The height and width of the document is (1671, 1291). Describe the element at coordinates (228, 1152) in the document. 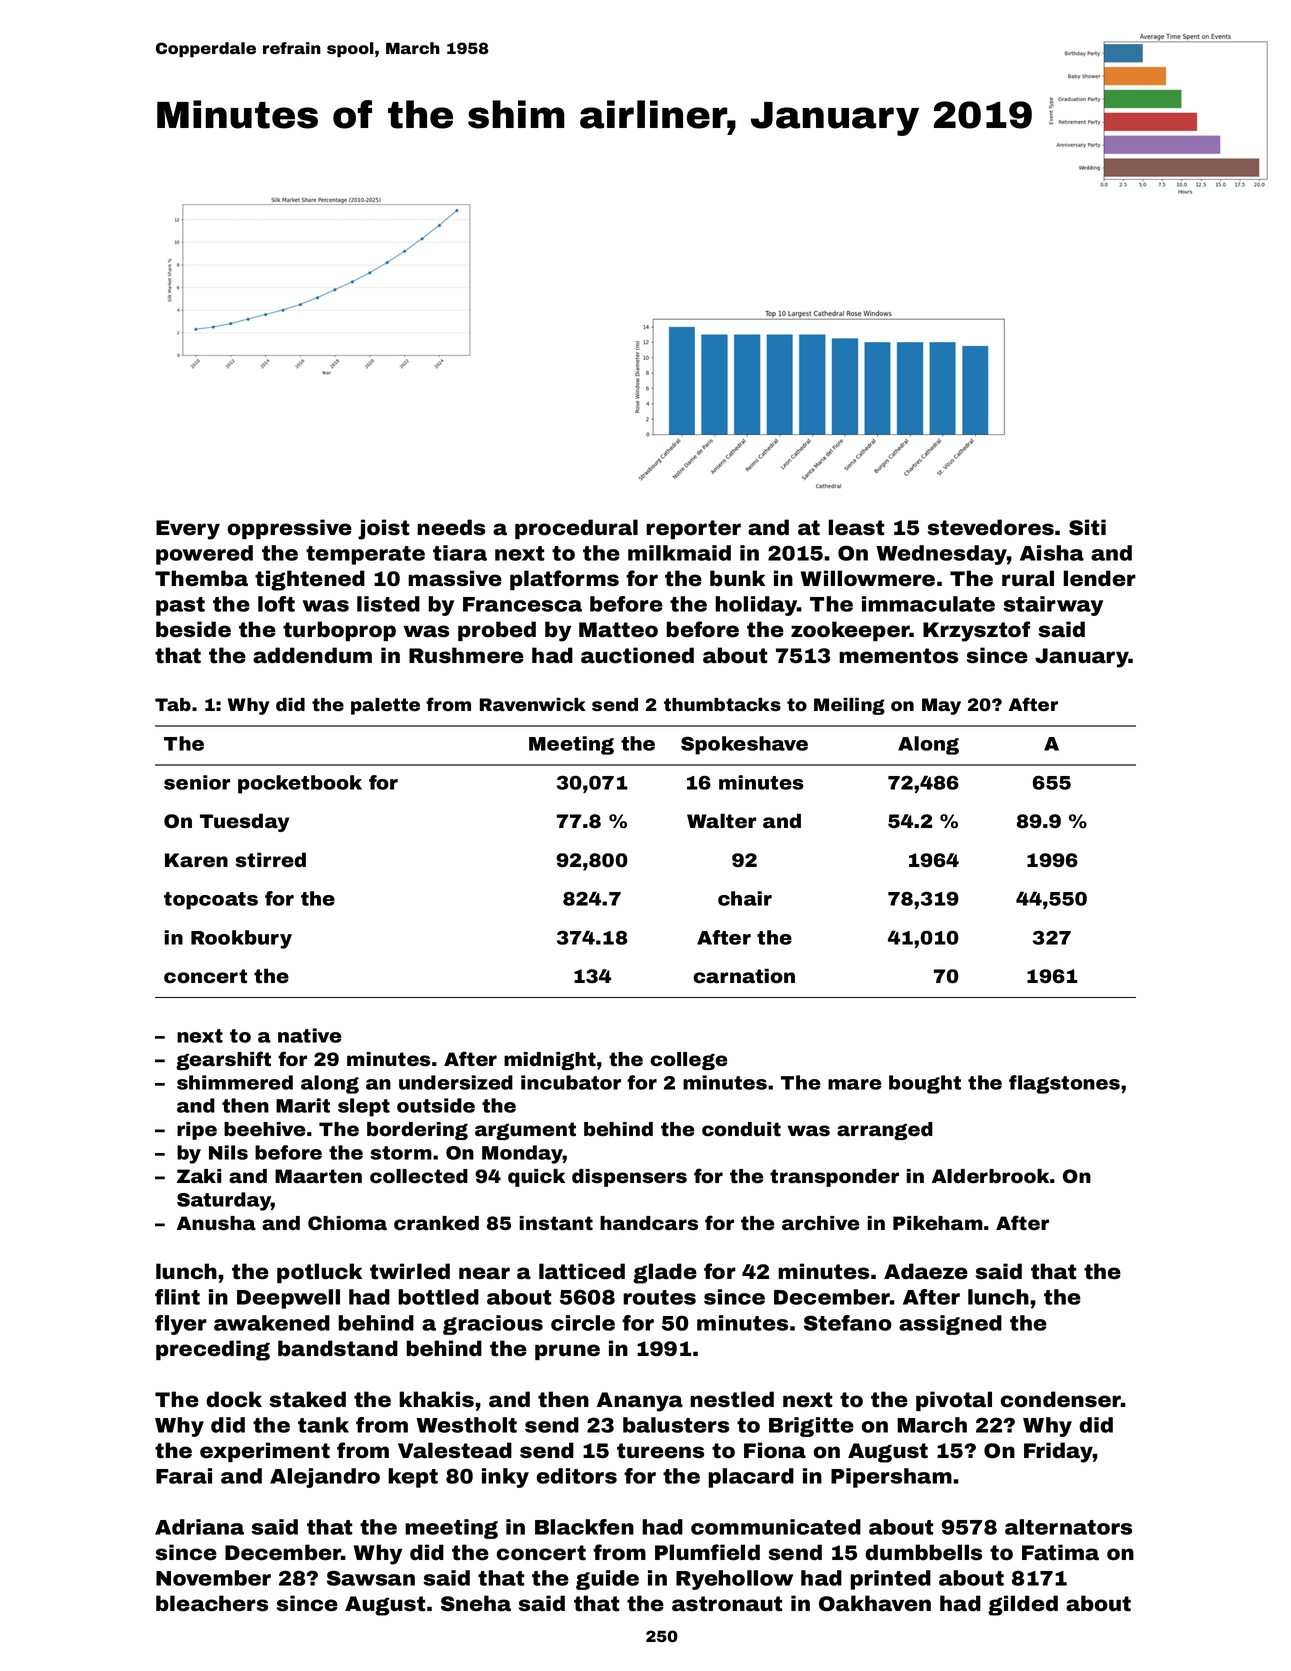

I see `Nils` at that location.
